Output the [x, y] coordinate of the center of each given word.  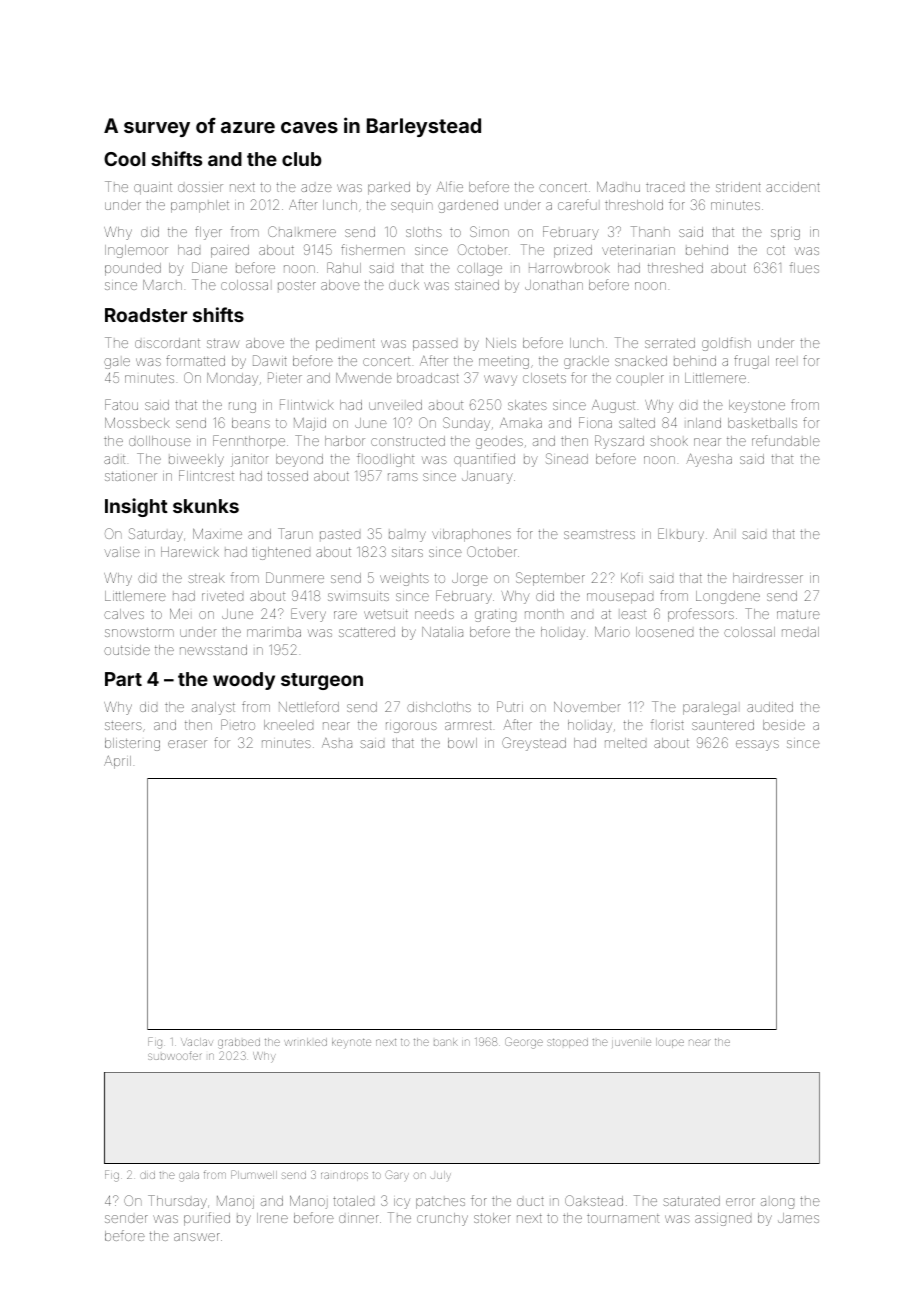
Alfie [449, 186]
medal [800, 632]
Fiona [595, 422]
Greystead [534, 744]
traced [665, 187]
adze [316, 188]
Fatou [121, 404]
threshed [675, 268]
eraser [187, 744]
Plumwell [254, 1174]
